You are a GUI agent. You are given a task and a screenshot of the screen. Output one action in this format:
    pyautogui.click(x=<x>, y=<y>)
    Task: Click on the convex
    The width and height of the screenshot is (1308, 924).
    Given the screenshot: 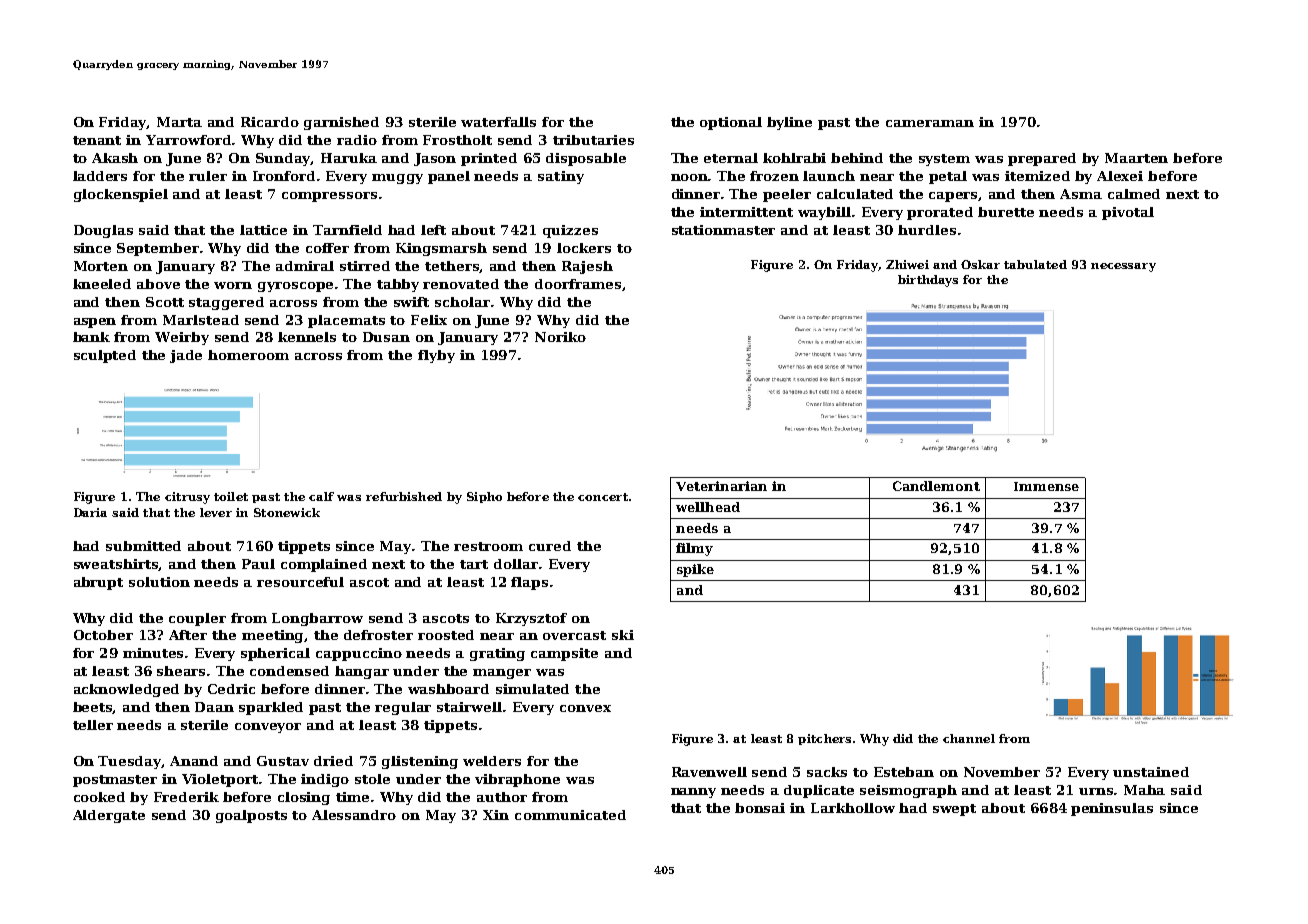 What is the action you would take?
    pyautogui.click(x=585, y=708)
